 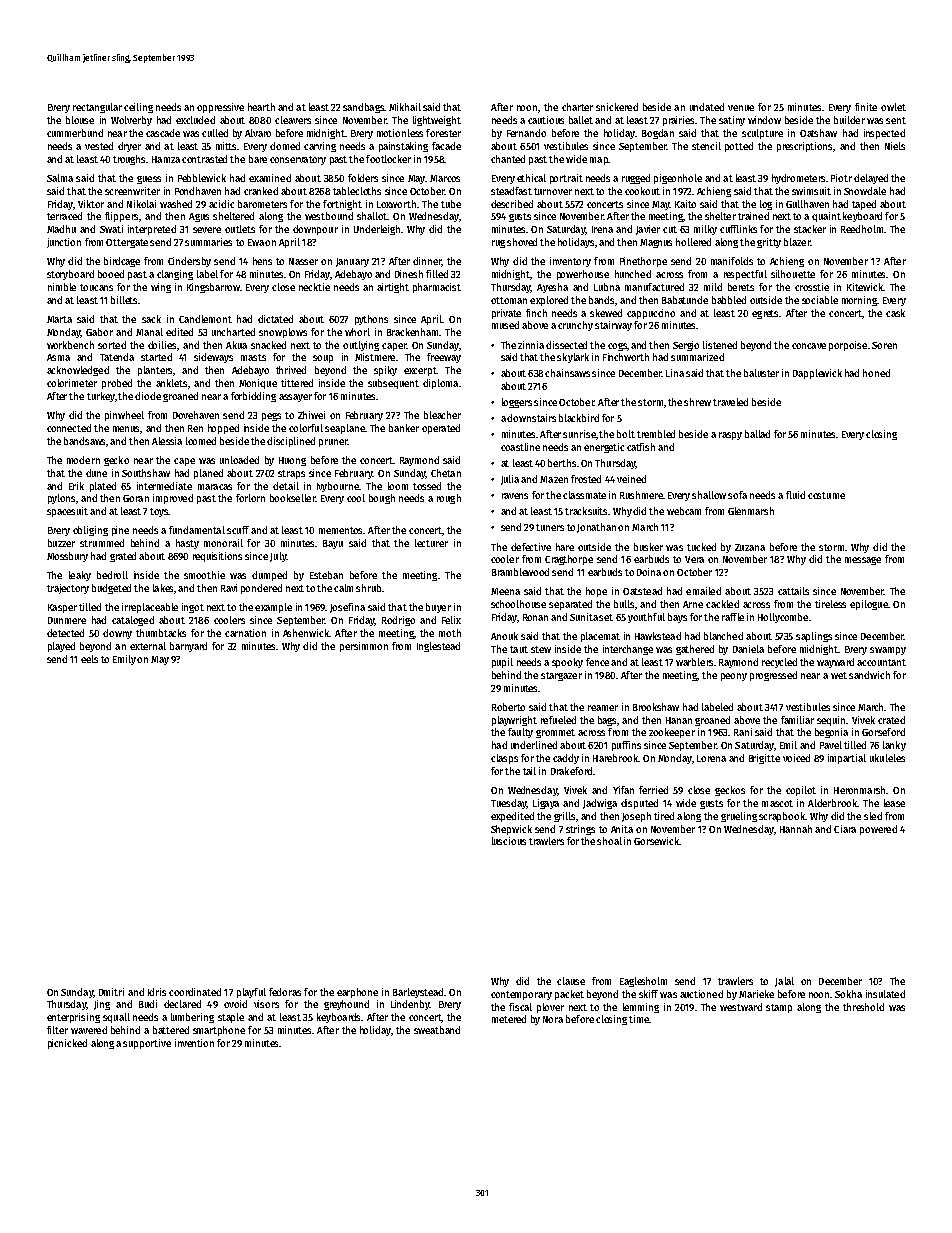 What do you see at coordinates (75, 133) in the image?
I see `cummerbund` at bounding box center [75, 133].
